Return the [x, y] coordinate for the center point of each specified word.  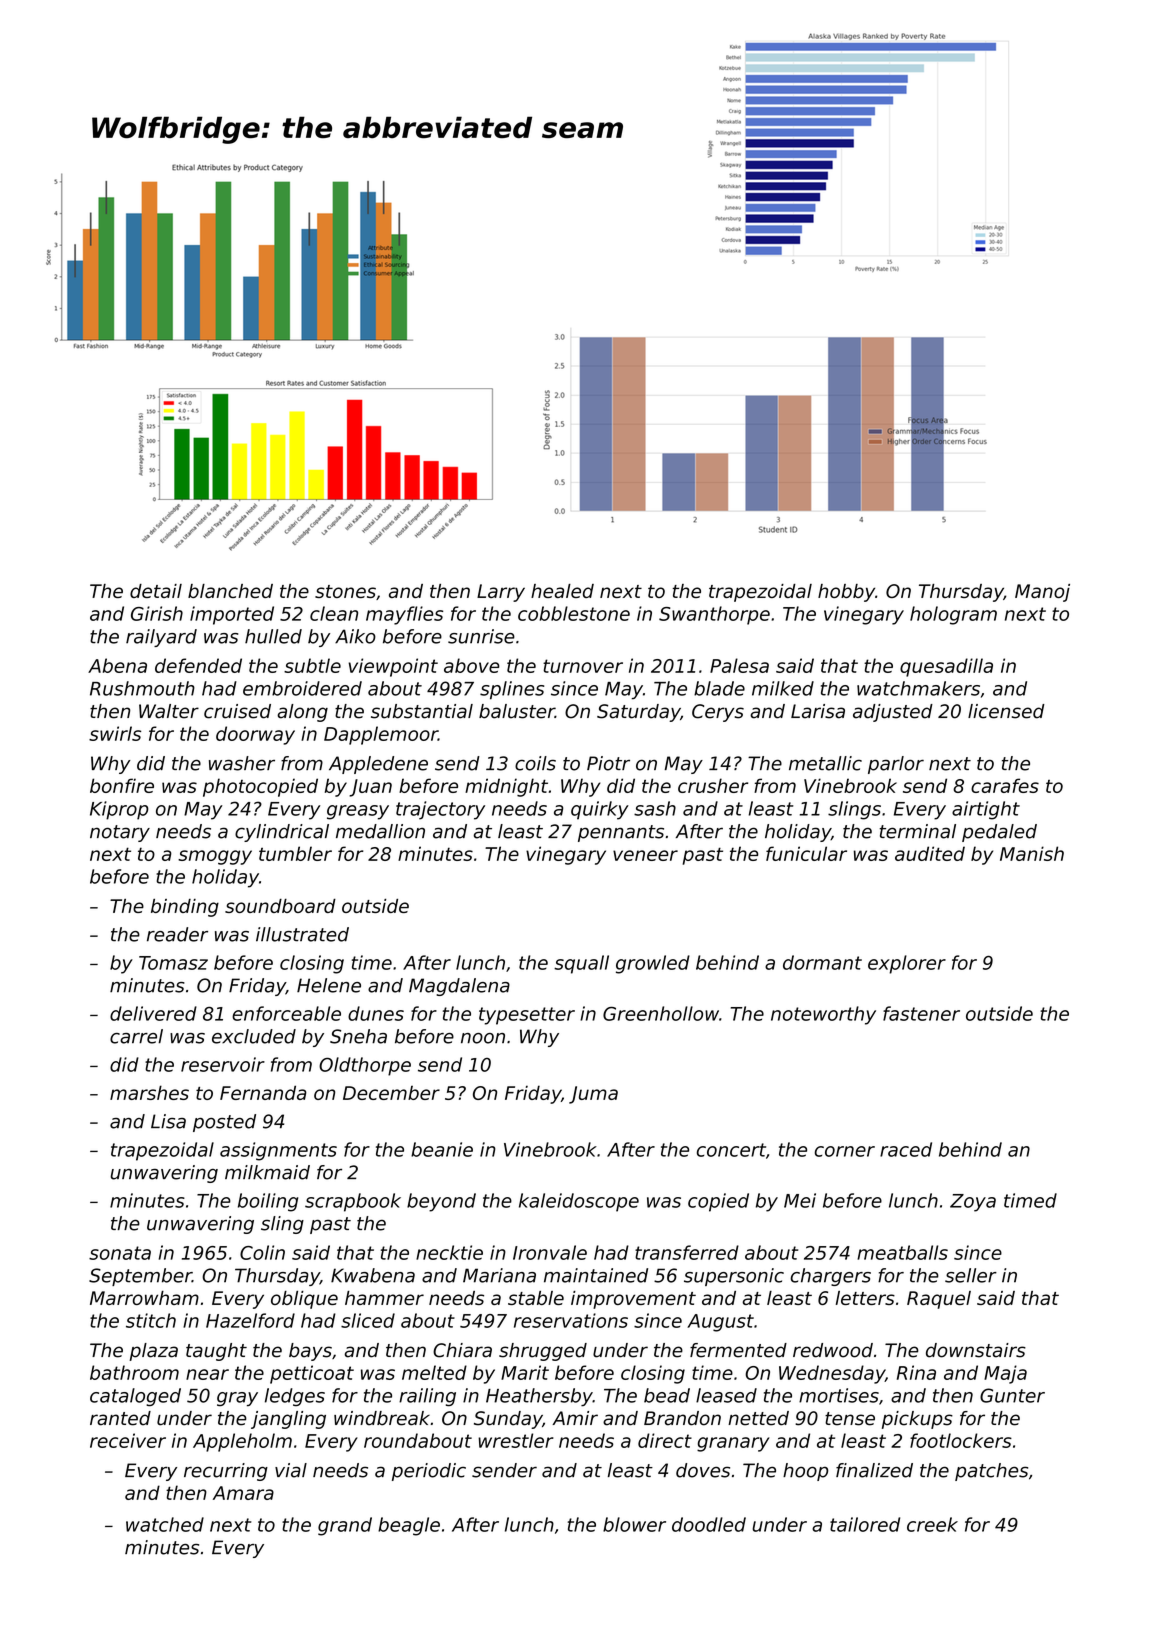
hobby [846, 593]
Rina [916, 1372]
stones [345, 591]
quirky [600, 810]
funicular [806, 853]
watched [165, 1524]
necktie [449, 1252]
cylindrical [282, 833]
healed [562, 591]
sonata [120, 1253]
